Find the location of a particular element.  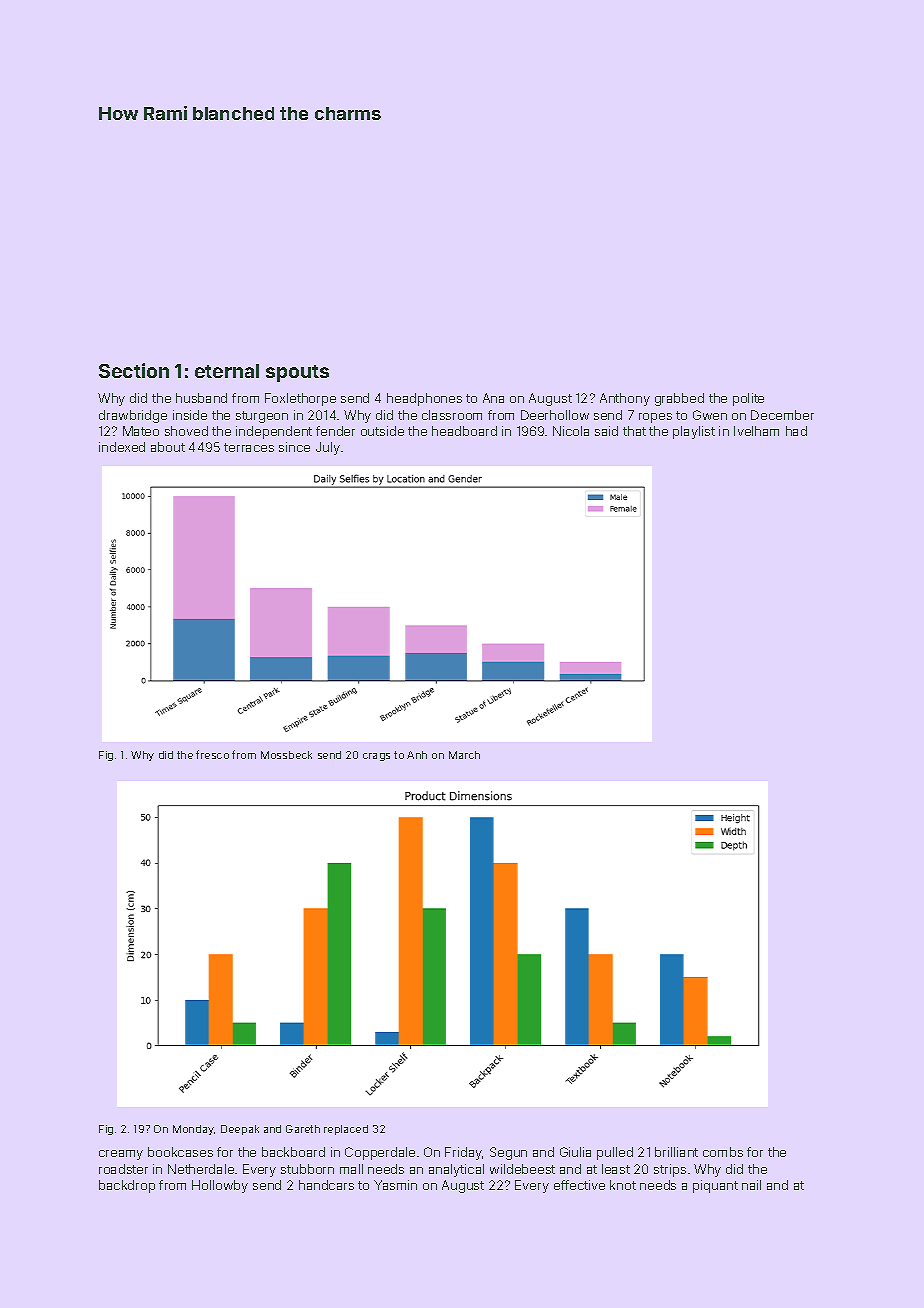

Deepak is located at coordinates (240, 1130).
